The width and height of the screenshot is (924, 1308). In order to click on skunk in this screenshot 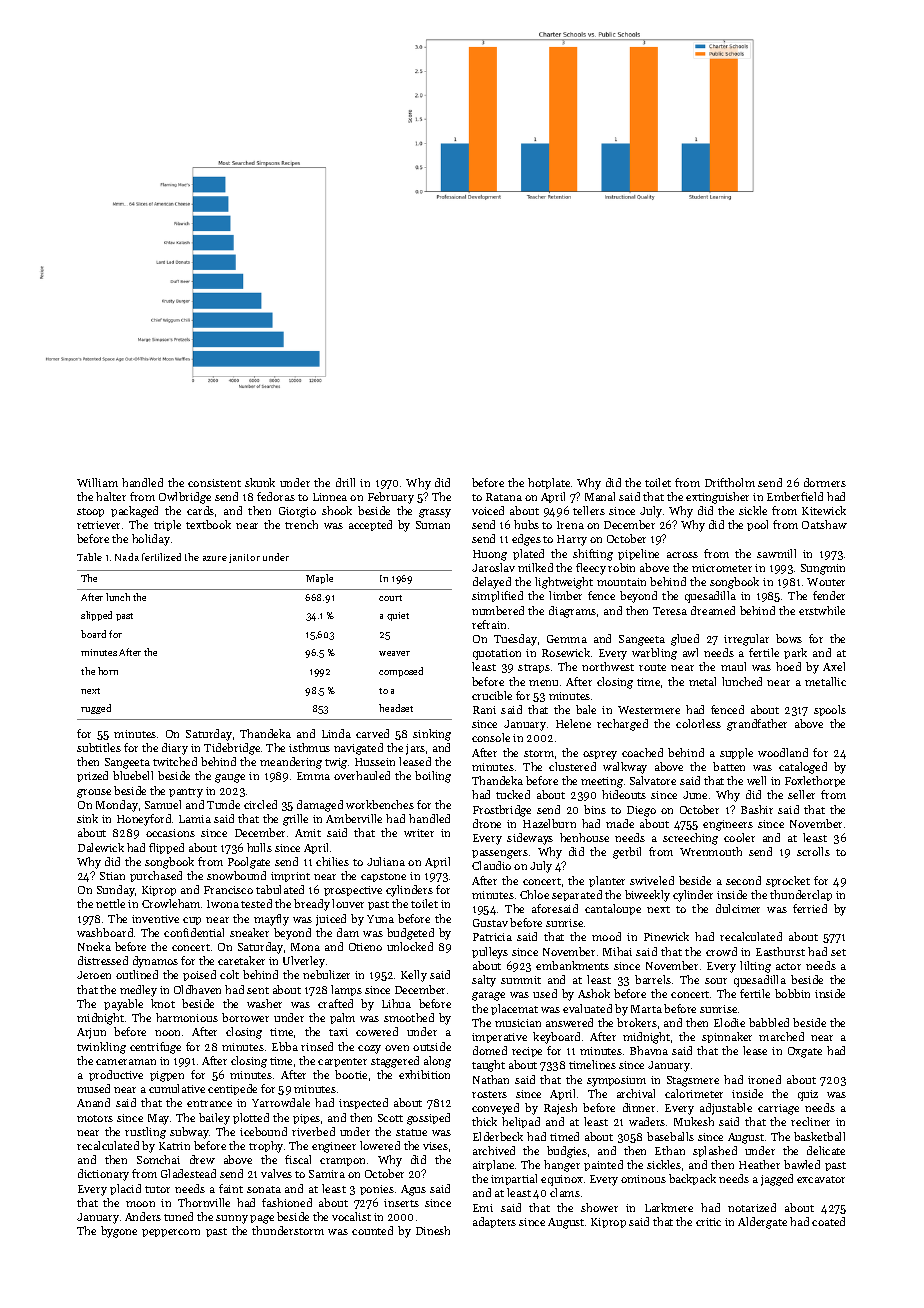, I will do `click(260, 482)`.
